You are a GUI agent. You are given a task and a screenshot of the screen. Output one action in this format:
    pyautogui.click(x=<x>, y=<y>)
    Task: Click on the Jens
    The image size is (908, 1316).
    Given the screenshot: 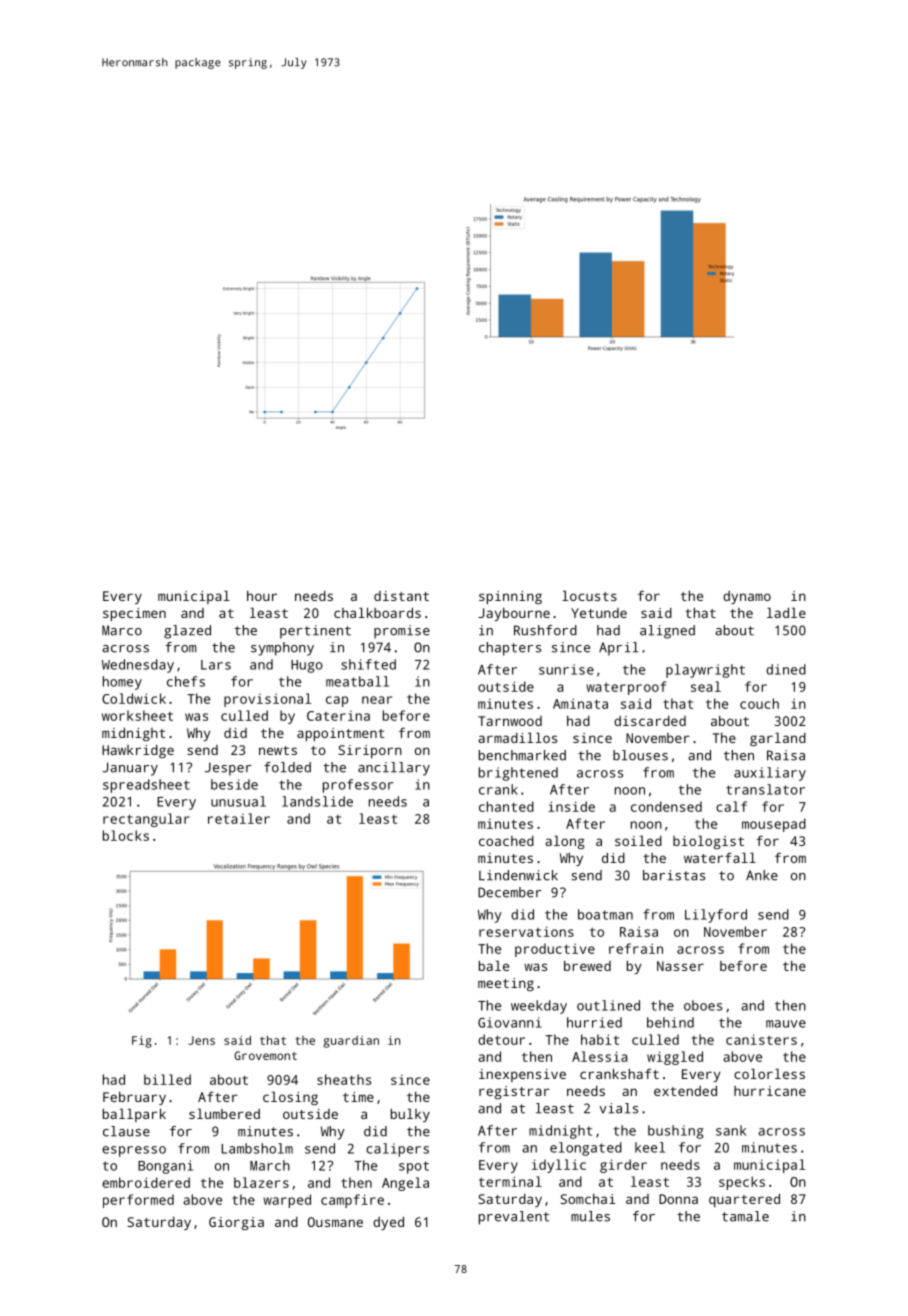 What is the action you would take?
    pyautogui.click(x=201, y=1040)
